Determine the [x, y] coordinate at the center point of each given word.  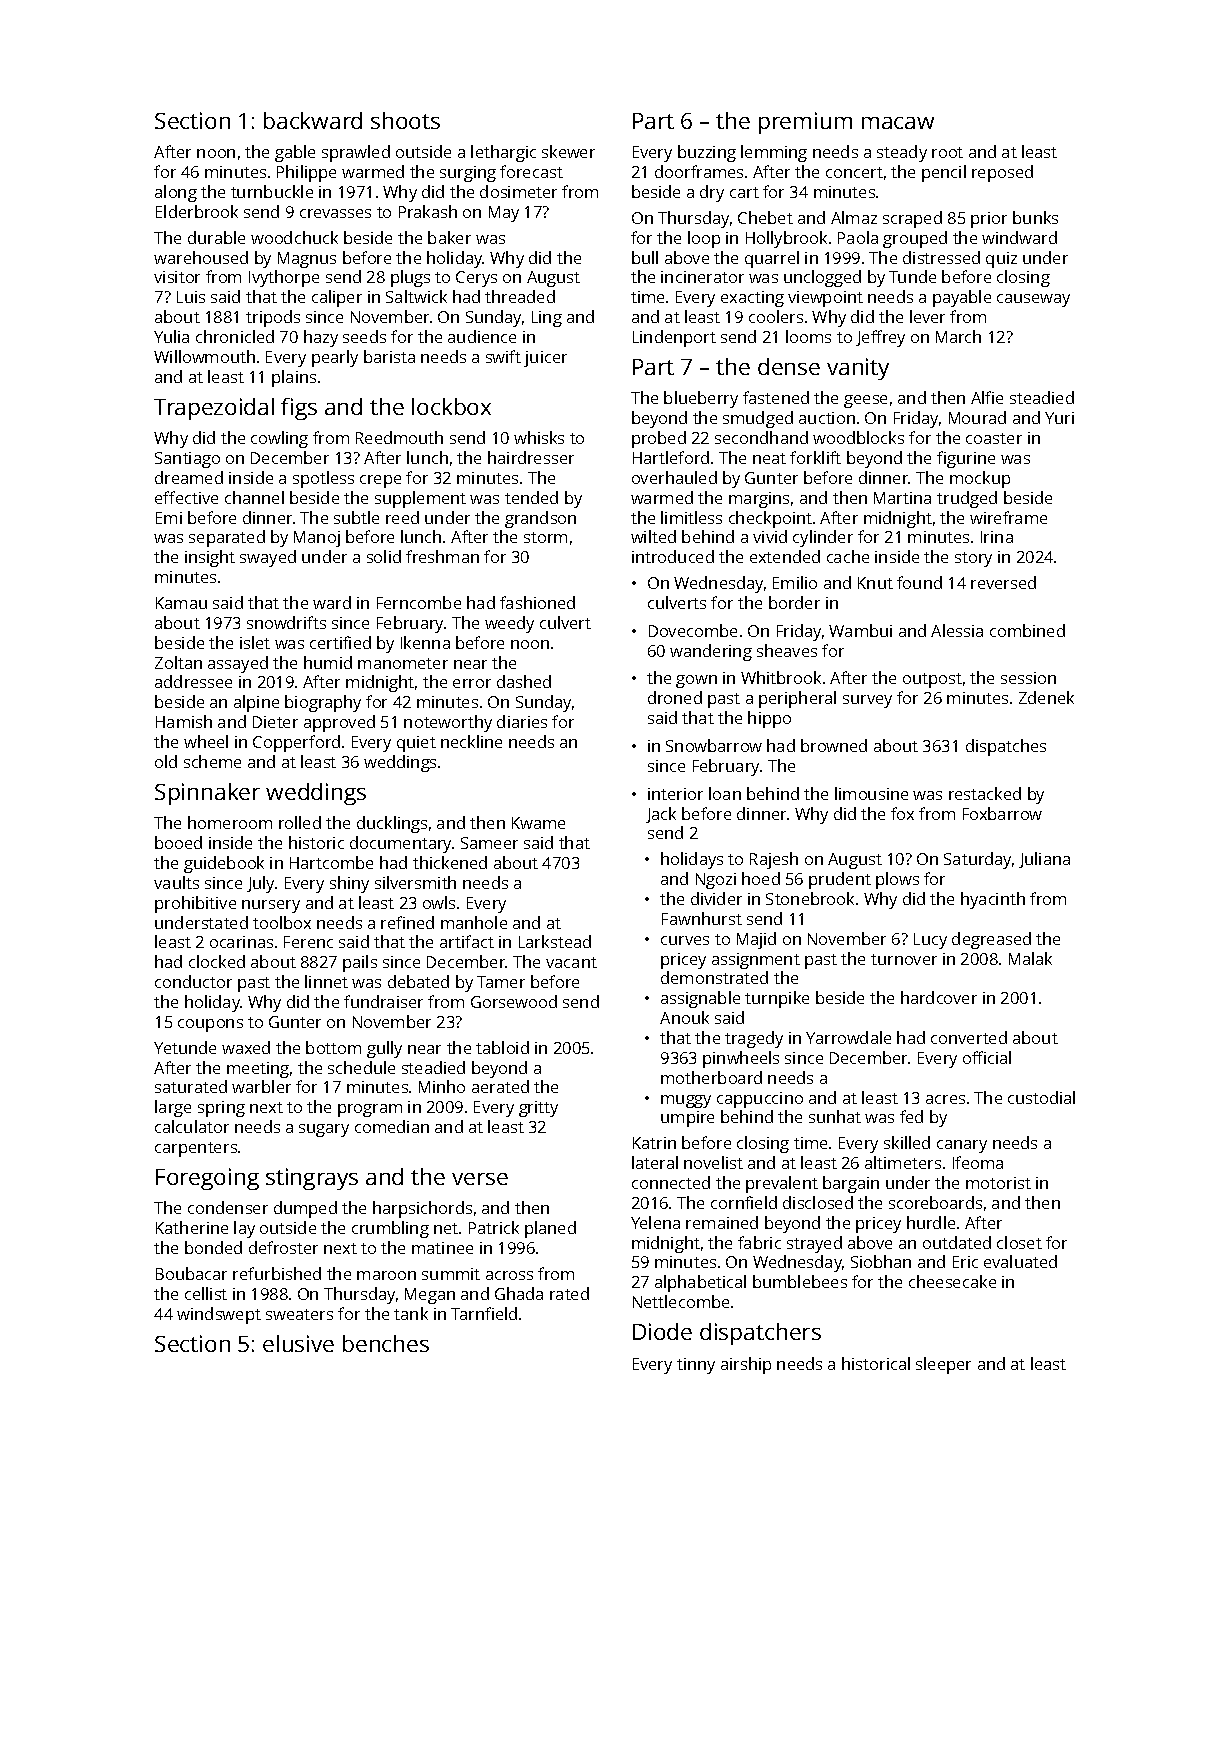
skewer [568, 151]
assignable [700, 999]
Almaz [854, 217]
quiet [416, 744]
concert [854, 172]
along [176, 193]
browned [834, 745]
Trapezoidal [214, 409]
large [173, 1108]
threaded [520, 296]
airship [746, 1365]
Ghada [519, 1293]
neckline [471, 741]
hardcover [939, 997]
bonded [213, 1247]
